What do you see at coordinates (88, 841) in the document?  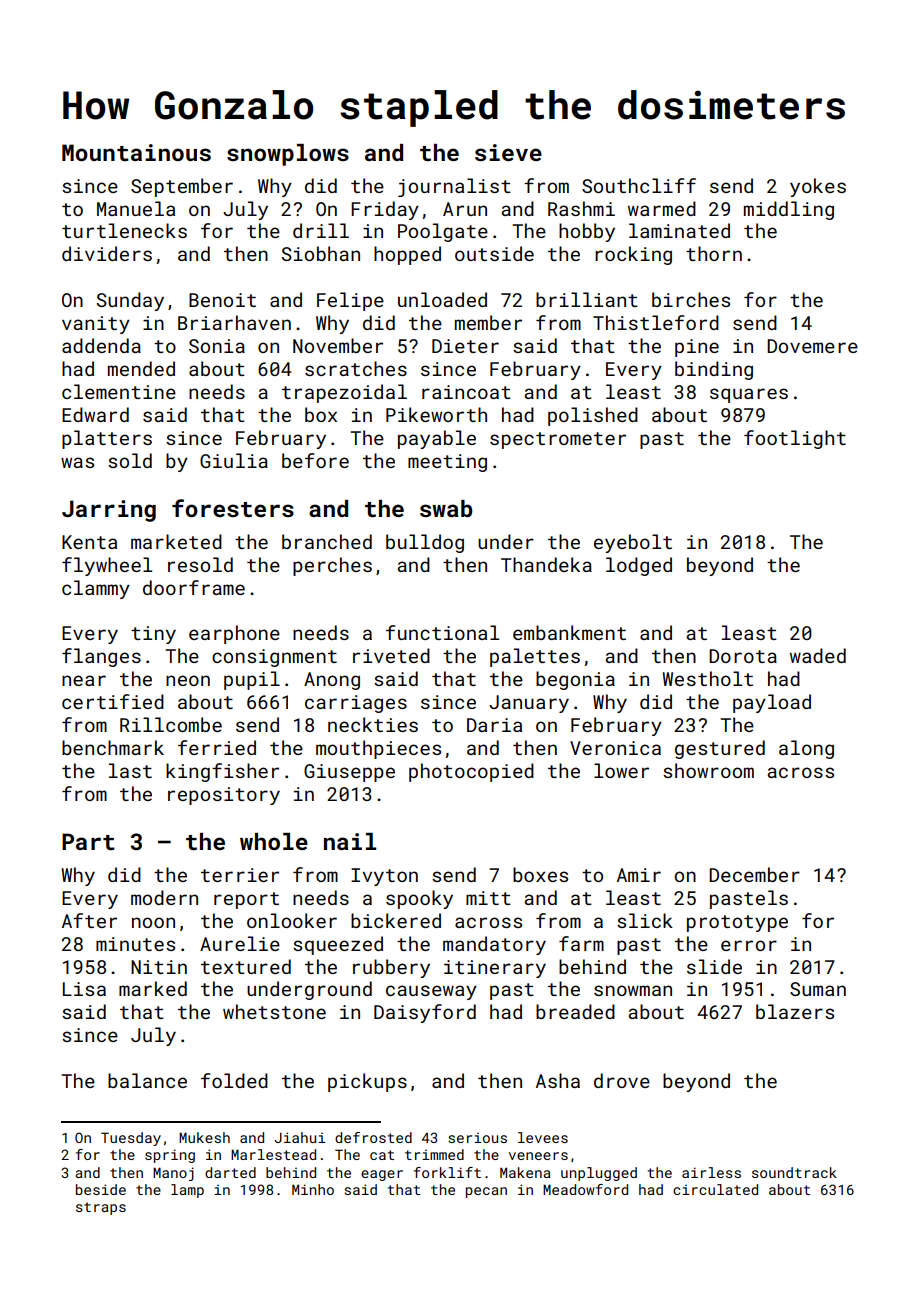 I see `Part` at bounding box center [88, 841].
